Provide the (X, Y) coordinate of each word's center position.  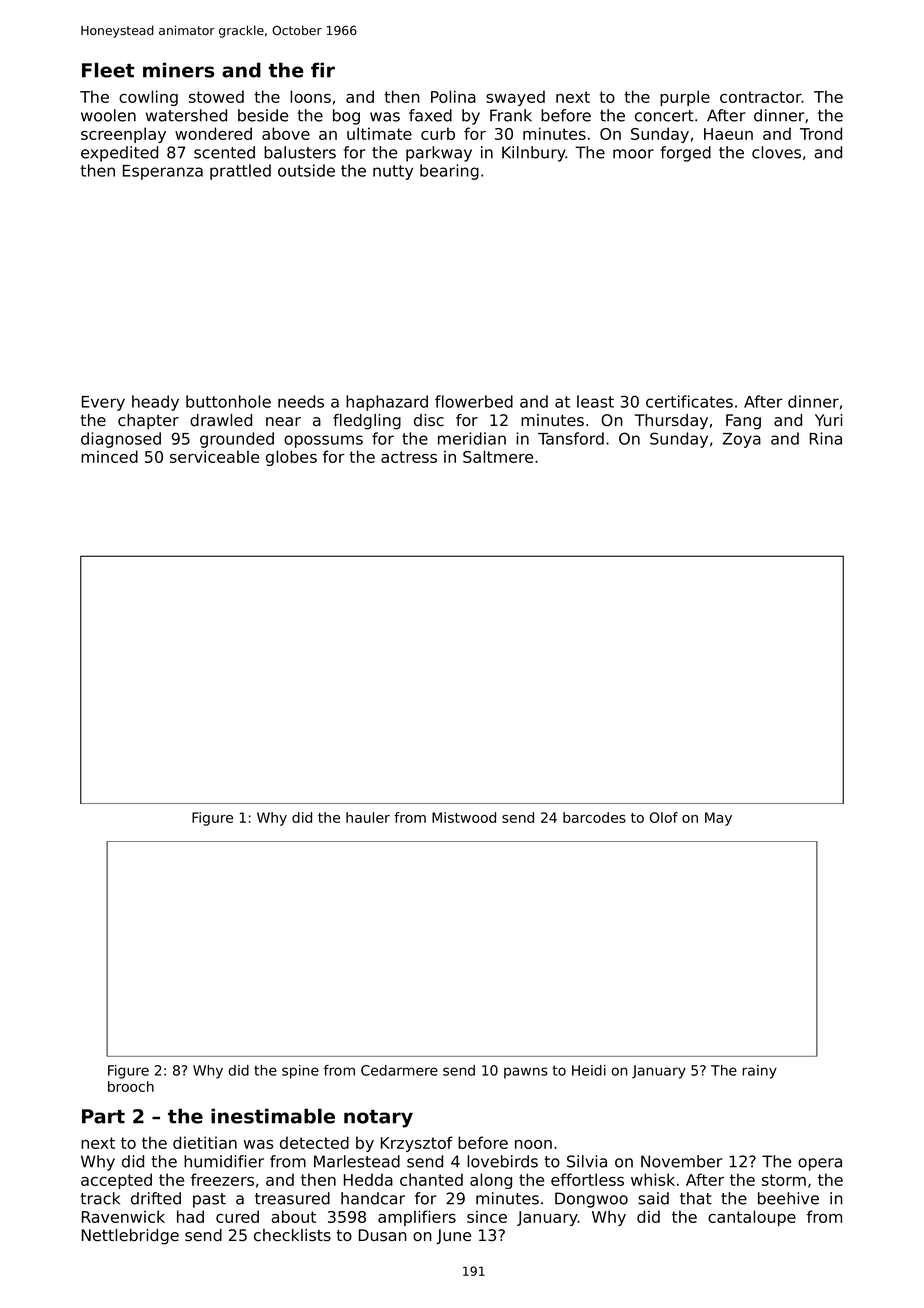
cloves (776, 152)
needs (301, 401)
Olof (664, 817)
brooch (131, 1086)
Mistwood (464, 817)
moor (633, 154)
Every (103, 403)
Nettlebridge (130, 1237)
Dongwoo (591, 1200)
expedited (119, 154)
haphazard (387, 403)
